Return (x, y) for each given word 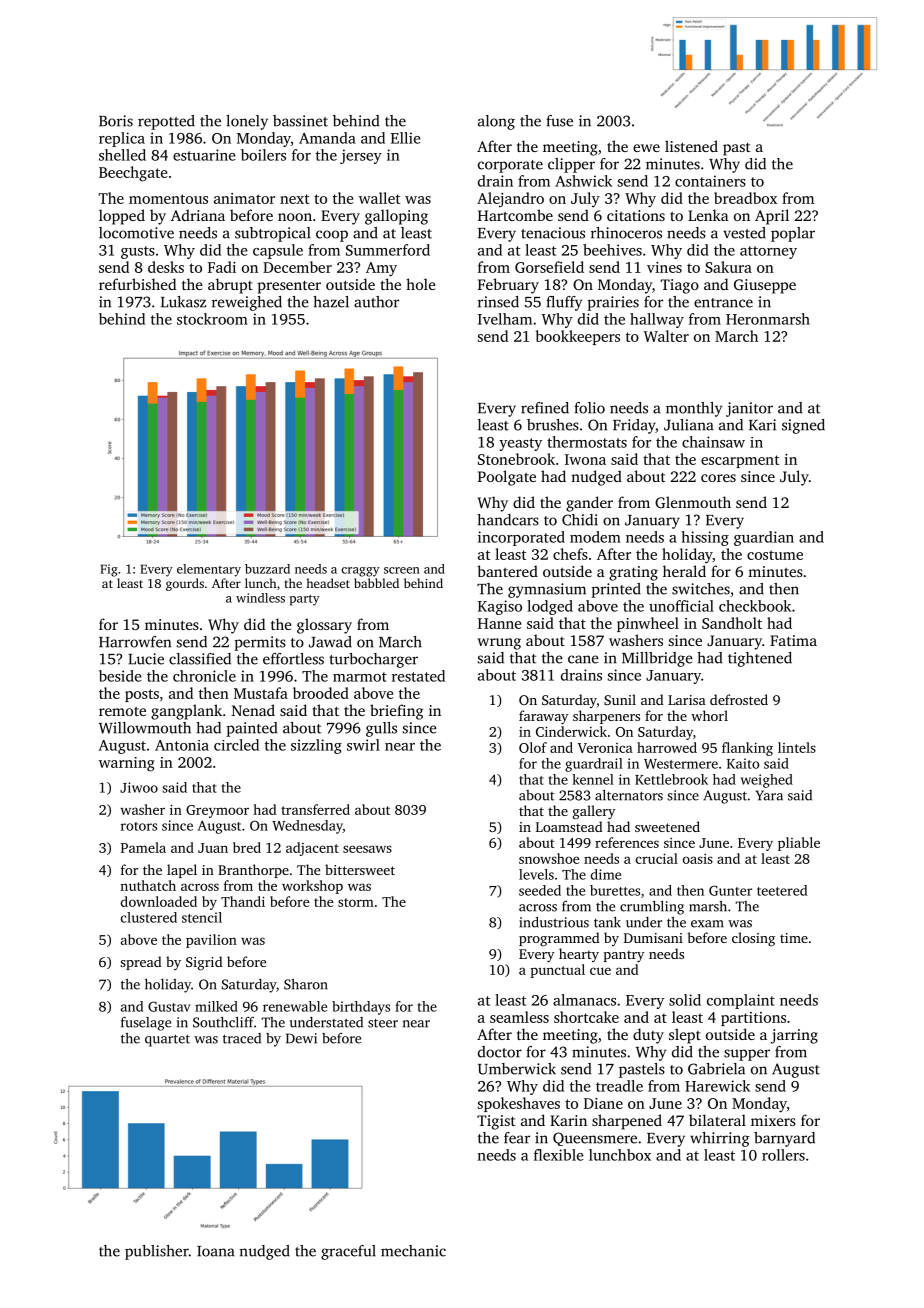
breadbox (745, 198)
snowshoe (549, 858)
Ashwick (583, 181)
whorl (709, 715)
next (294, 199)
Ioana (215, 1251)
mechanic (413, 1251)
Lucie (146, 659)
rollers (783, 1155)
